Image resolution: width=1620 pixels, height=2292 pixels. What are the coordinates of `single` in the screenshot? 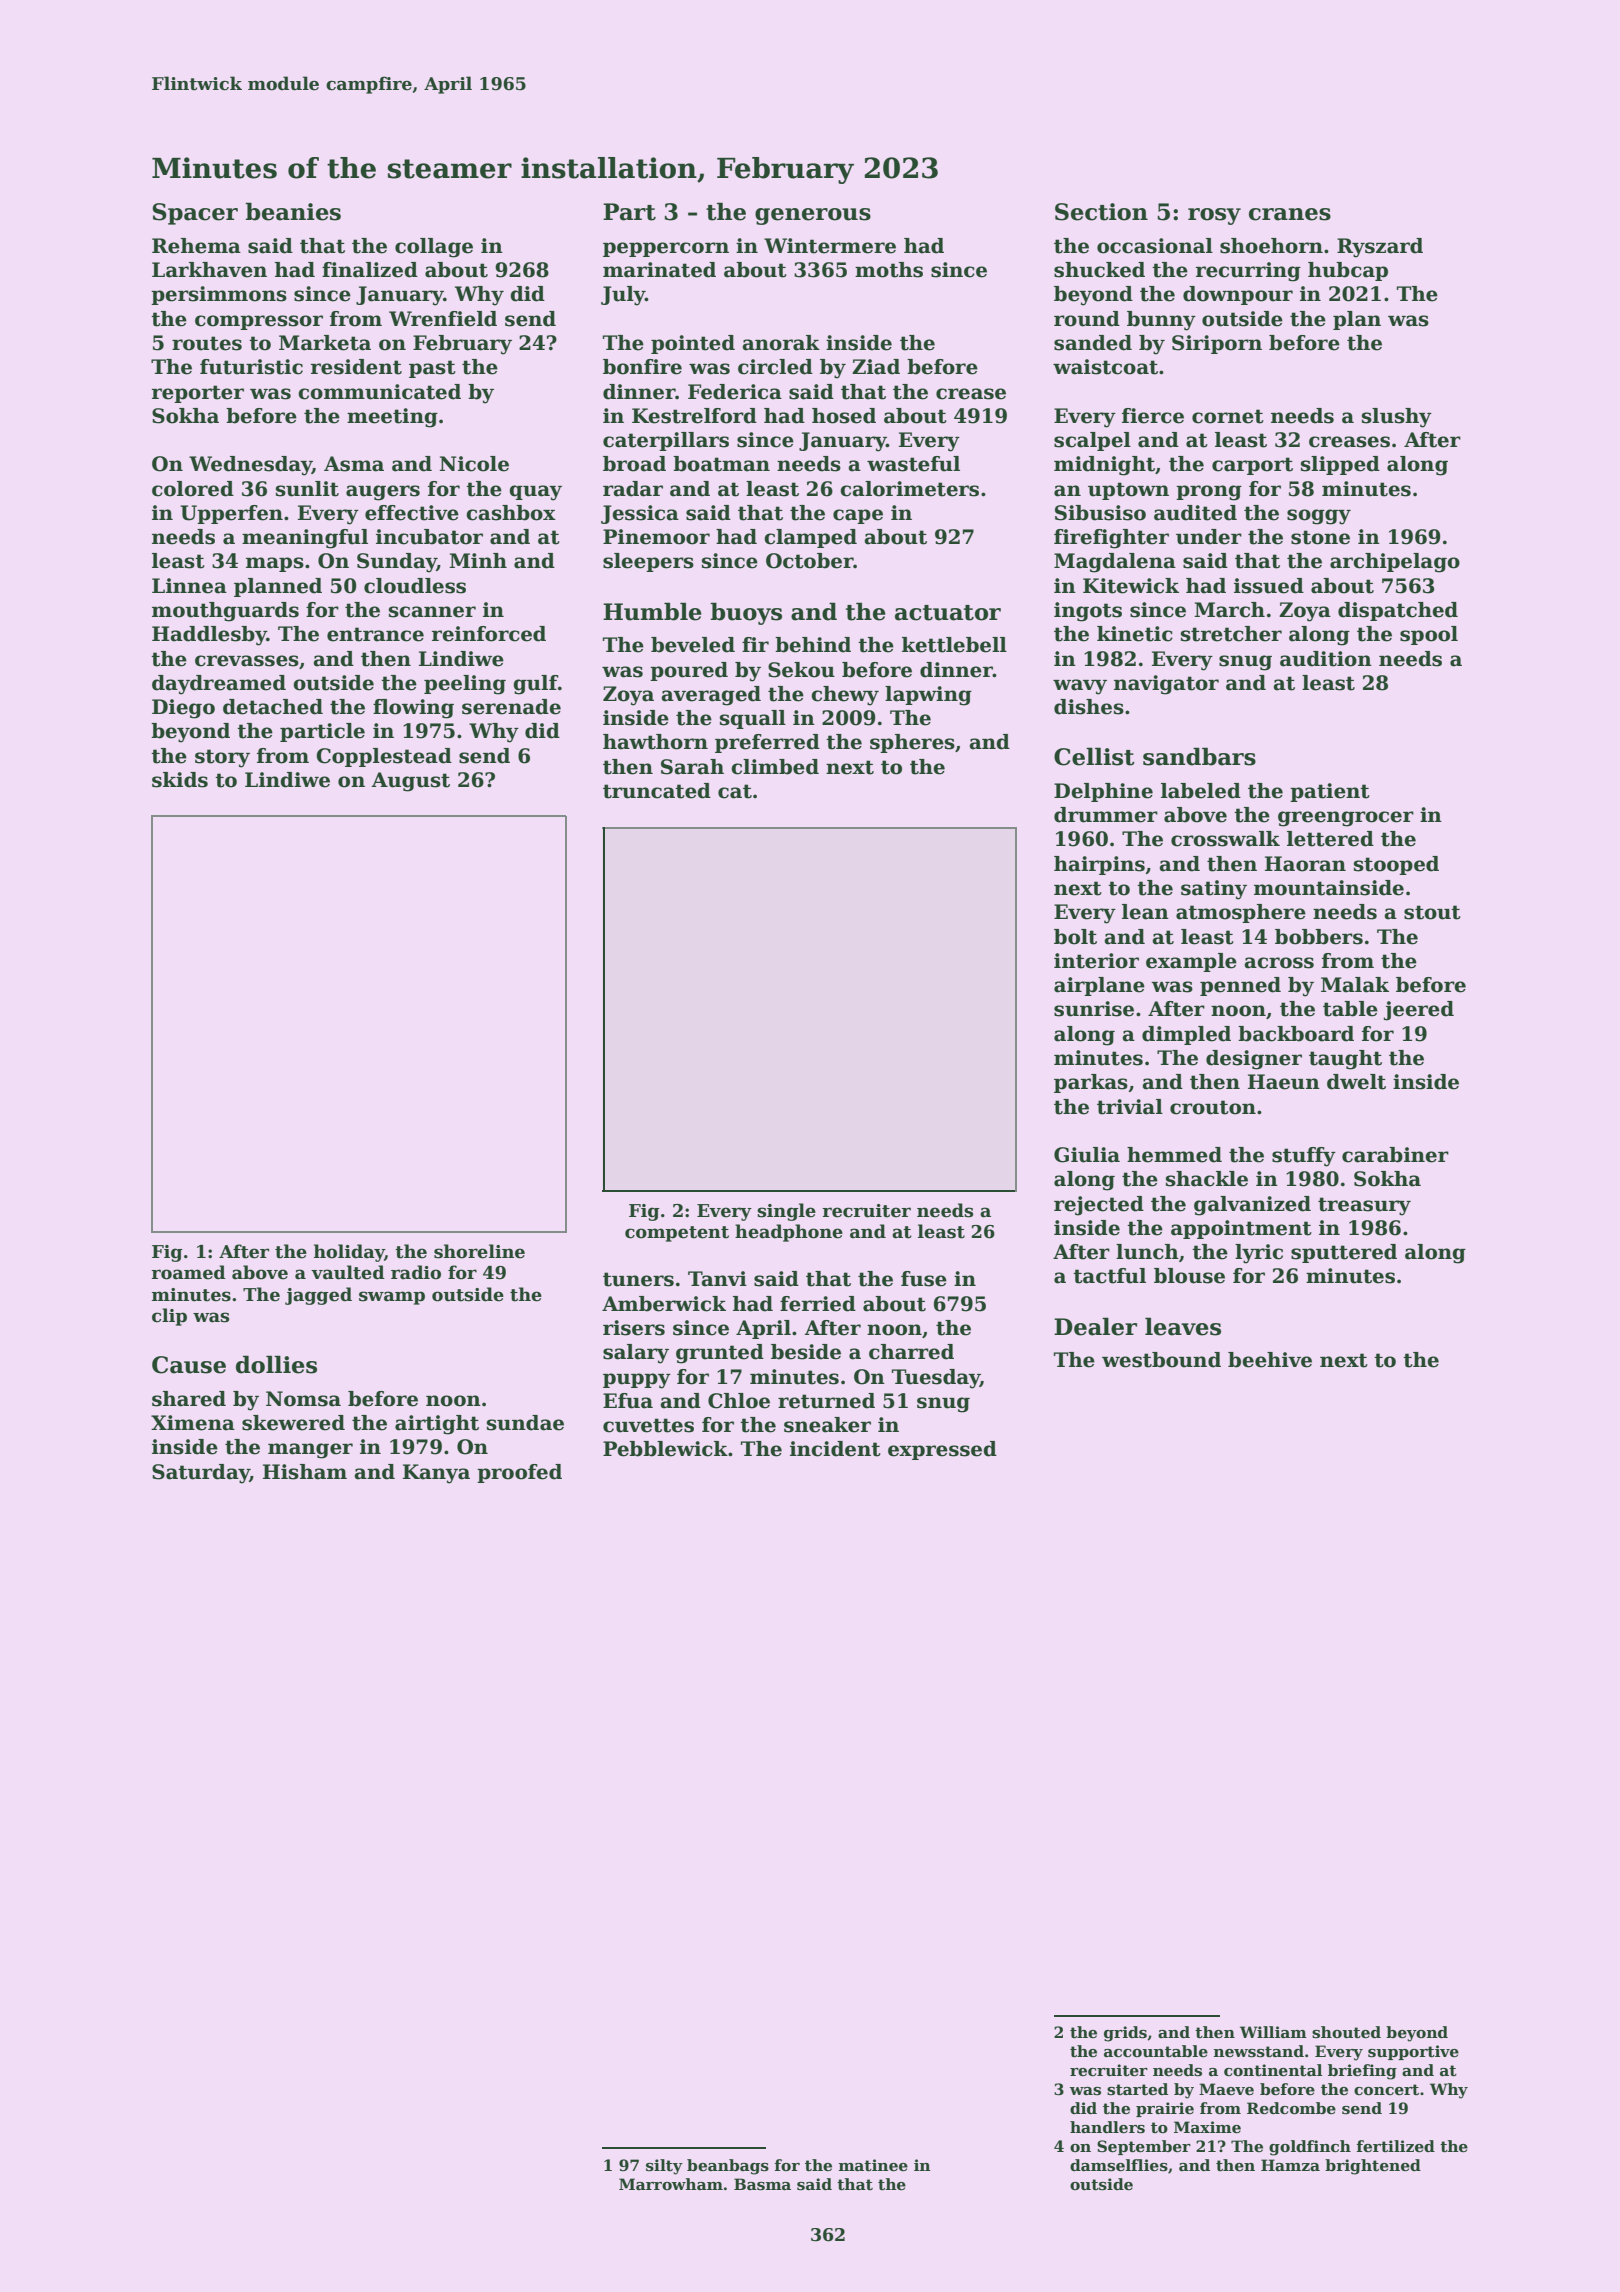 It's located at (786, 1212).
